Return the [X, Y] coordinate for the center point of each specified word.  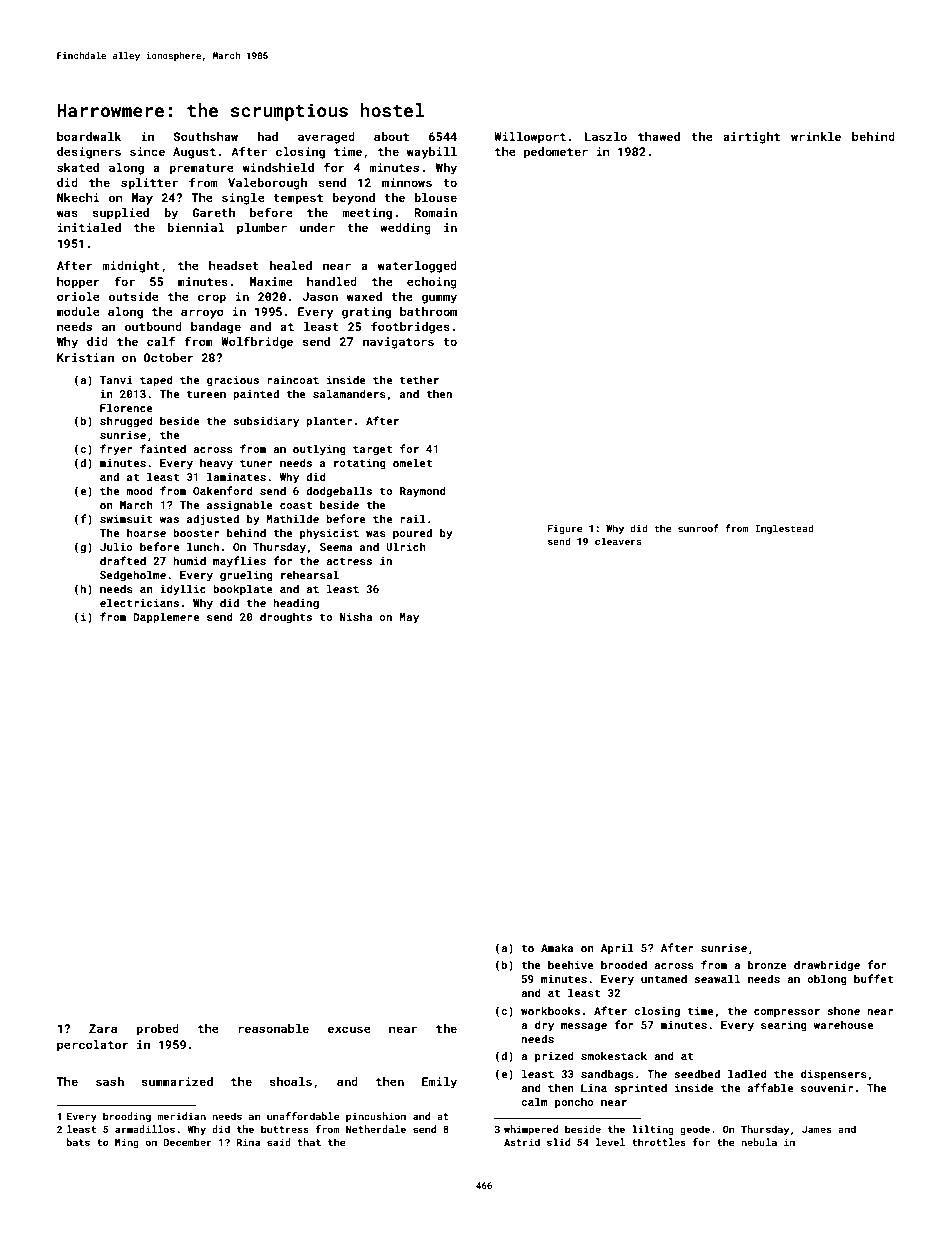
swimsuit [126, 519]
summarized [177, 1081]
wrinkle [816, 136]
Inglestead [784, 529]
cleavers [618, 541]
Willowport [530, 138]
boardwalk [89, 136]
